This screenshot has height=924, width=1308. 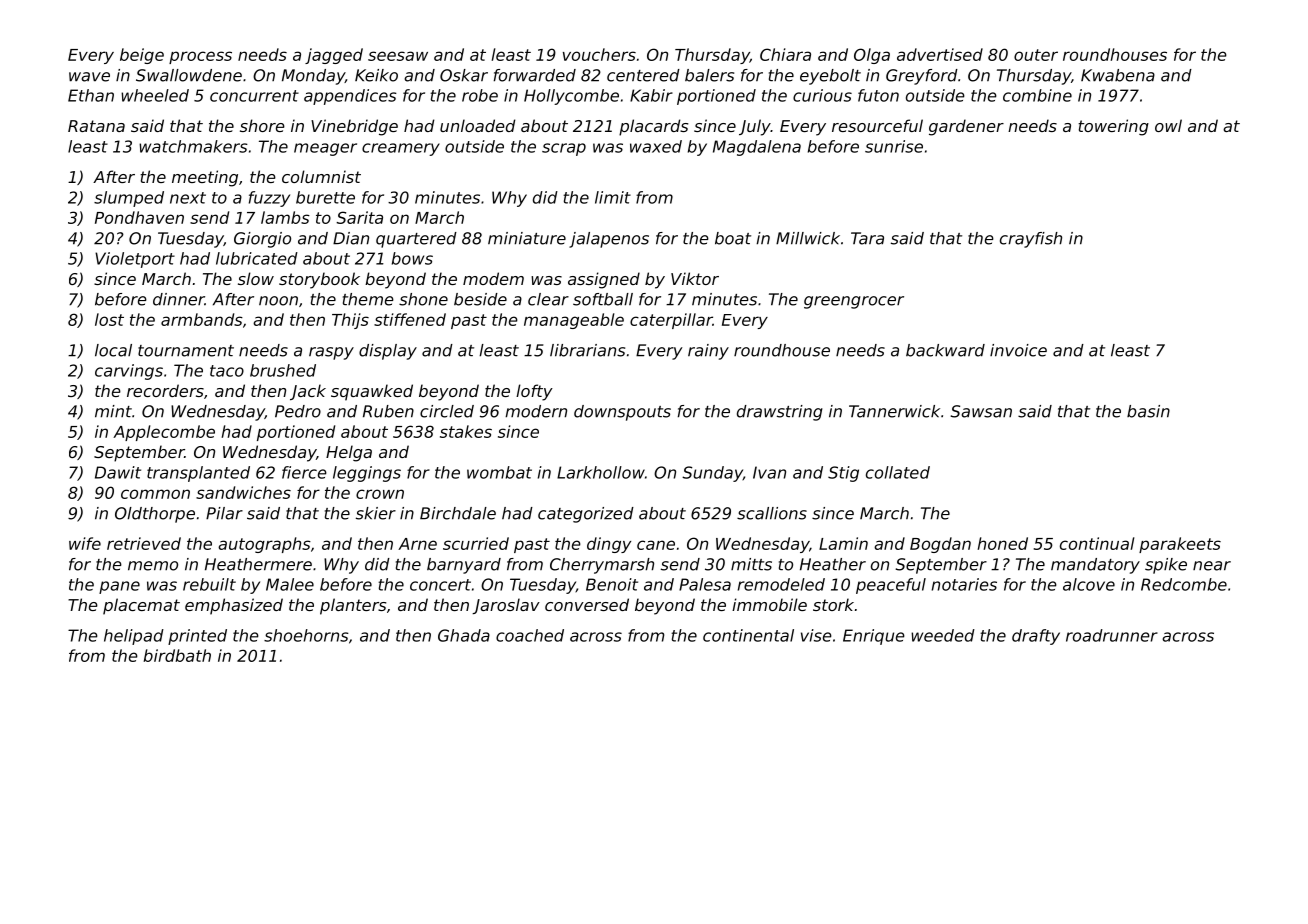 I want to click on vouchers, so click(x=599, y=54).
